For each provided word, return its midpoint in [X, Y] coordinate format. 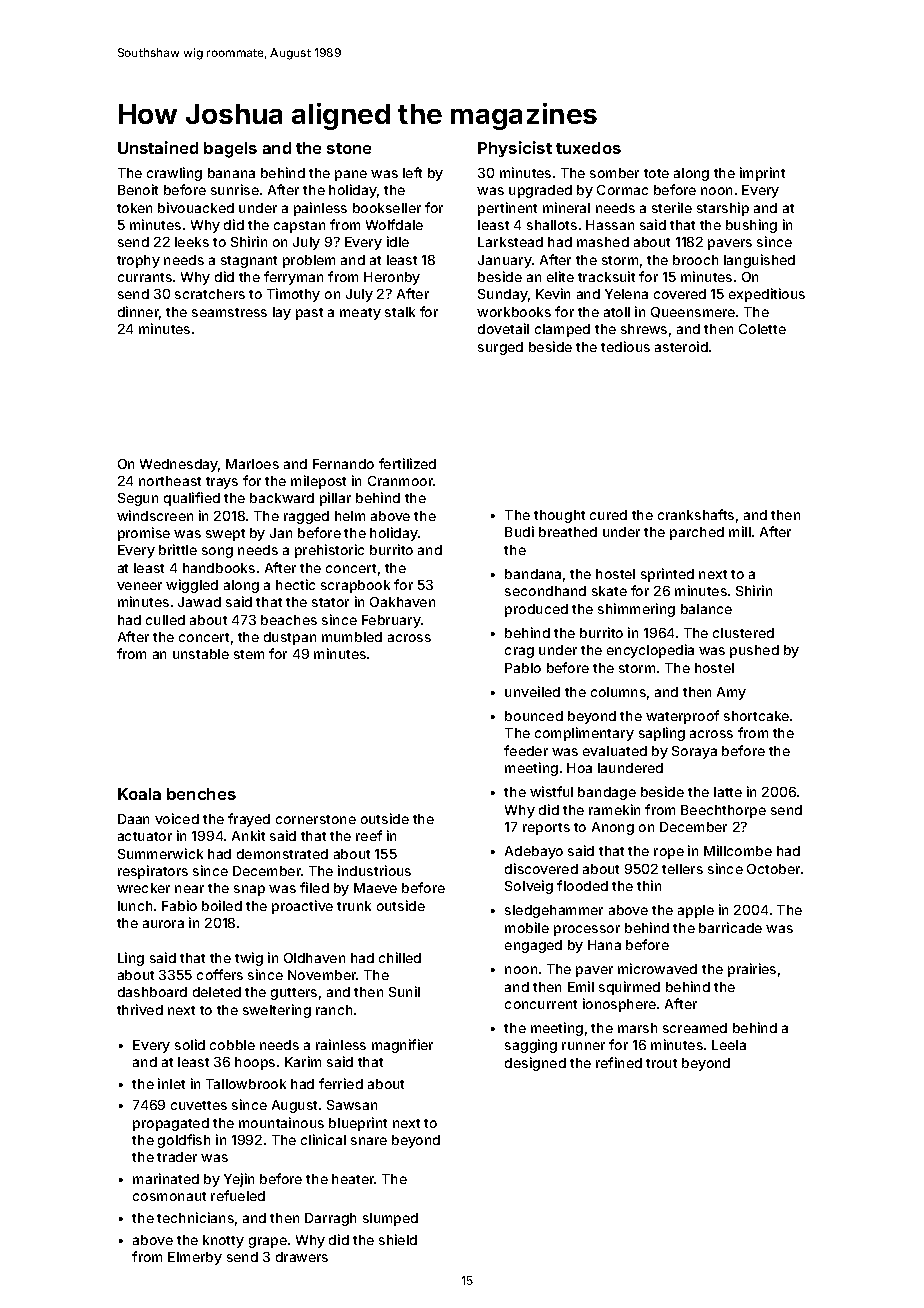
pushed [754, 651]
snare [369, 1141]
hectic [295, 584]
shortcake [756, 716]
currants [145, 277]
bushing [751, 226]
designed [535, 1064]
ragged [306, 517]
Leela [729, 1045]
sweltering [277, 1011]
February [391, 621]
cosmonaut [169, 1196]
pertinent [507, 209]
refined [619, 1062]
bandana [533, 574]
